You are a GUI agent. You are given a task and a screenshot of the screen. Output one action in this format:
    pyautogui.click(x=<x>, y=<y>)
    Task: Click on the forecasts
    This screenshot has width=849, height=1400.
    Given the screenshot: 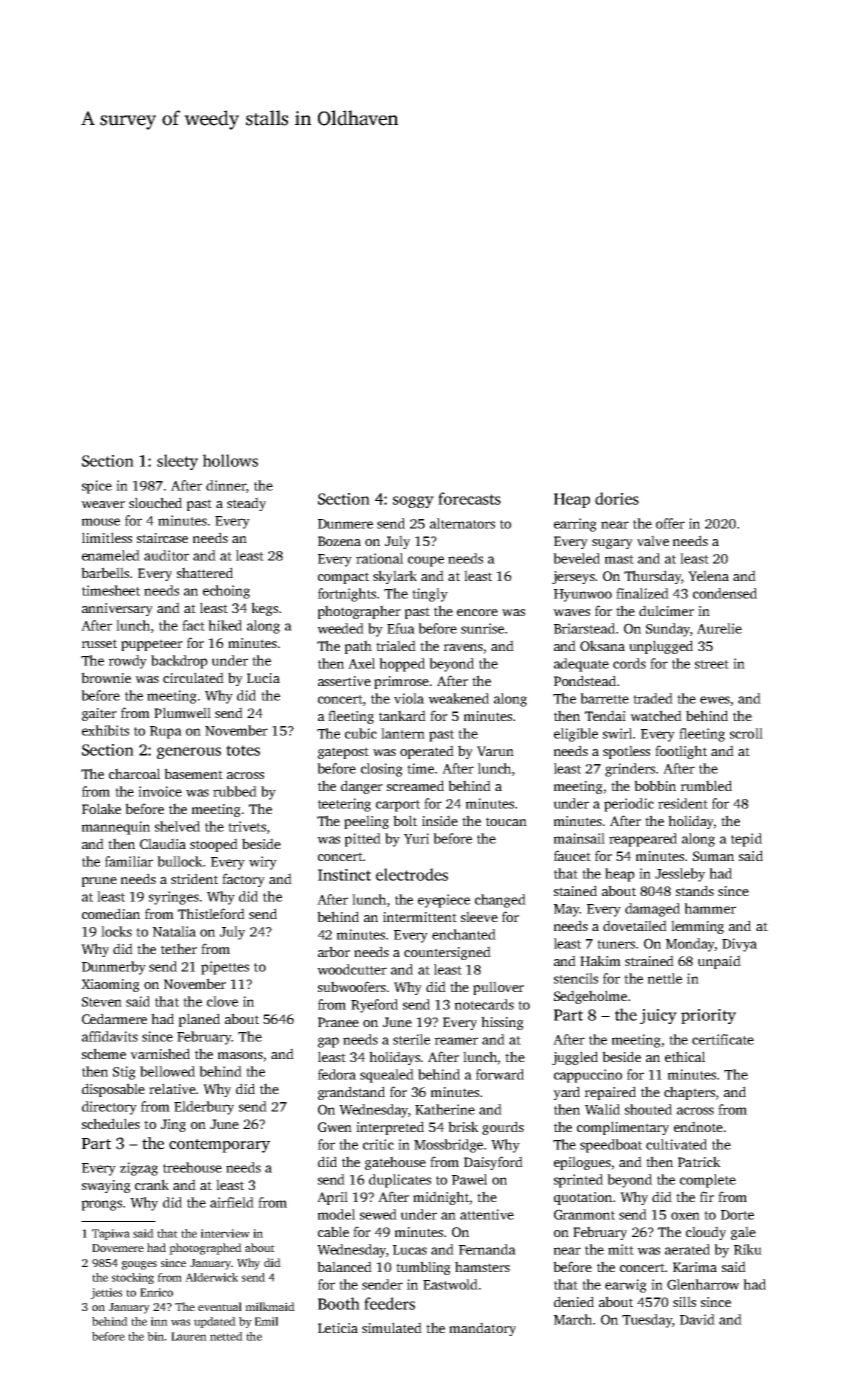 What is the action you would take?
    pyautogui.click(x=469, y=498)
